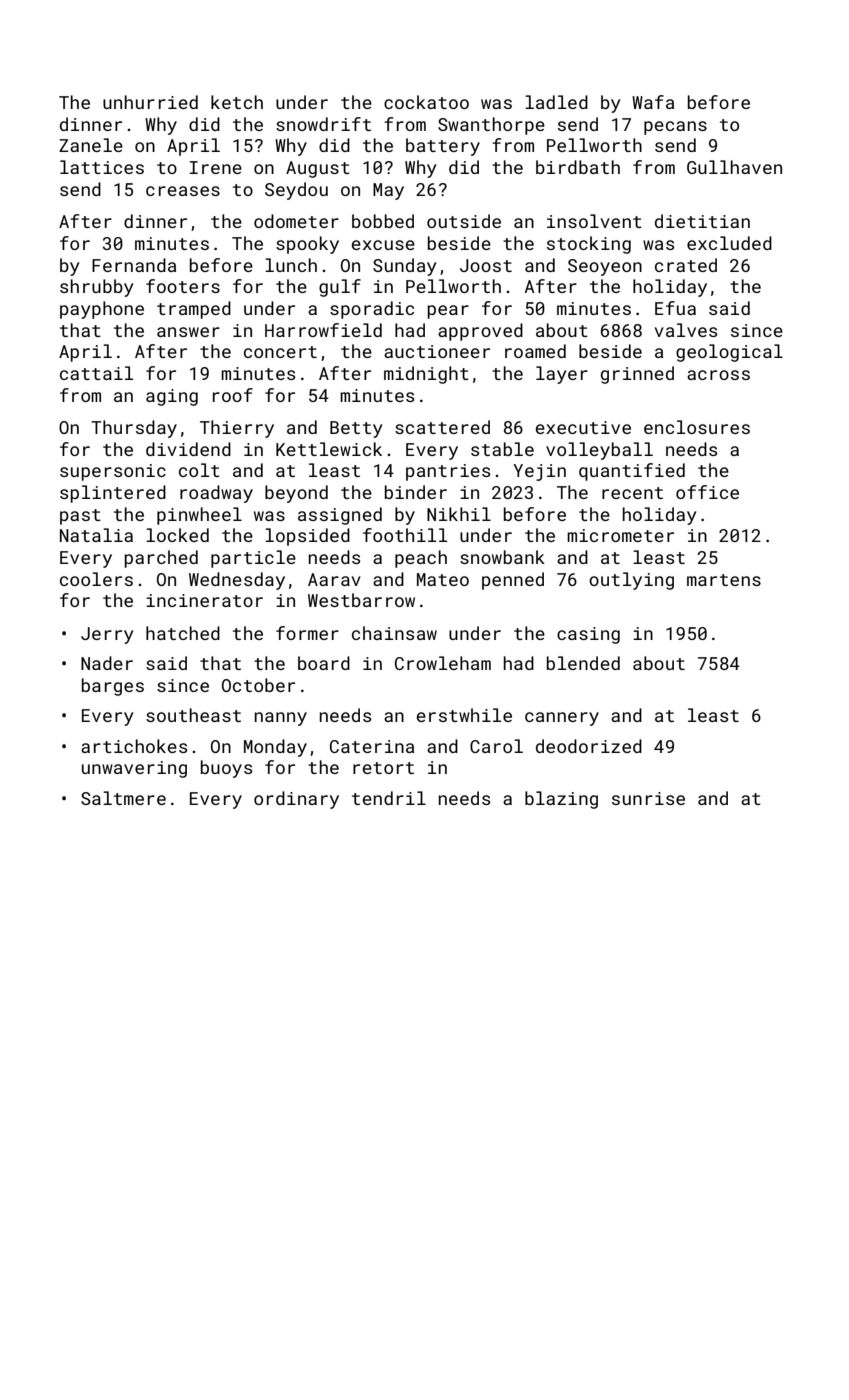 This document has height=1400, width=849. Describe the element at coordinates (697, 427) in the document. I see `enclosures` at that location.
